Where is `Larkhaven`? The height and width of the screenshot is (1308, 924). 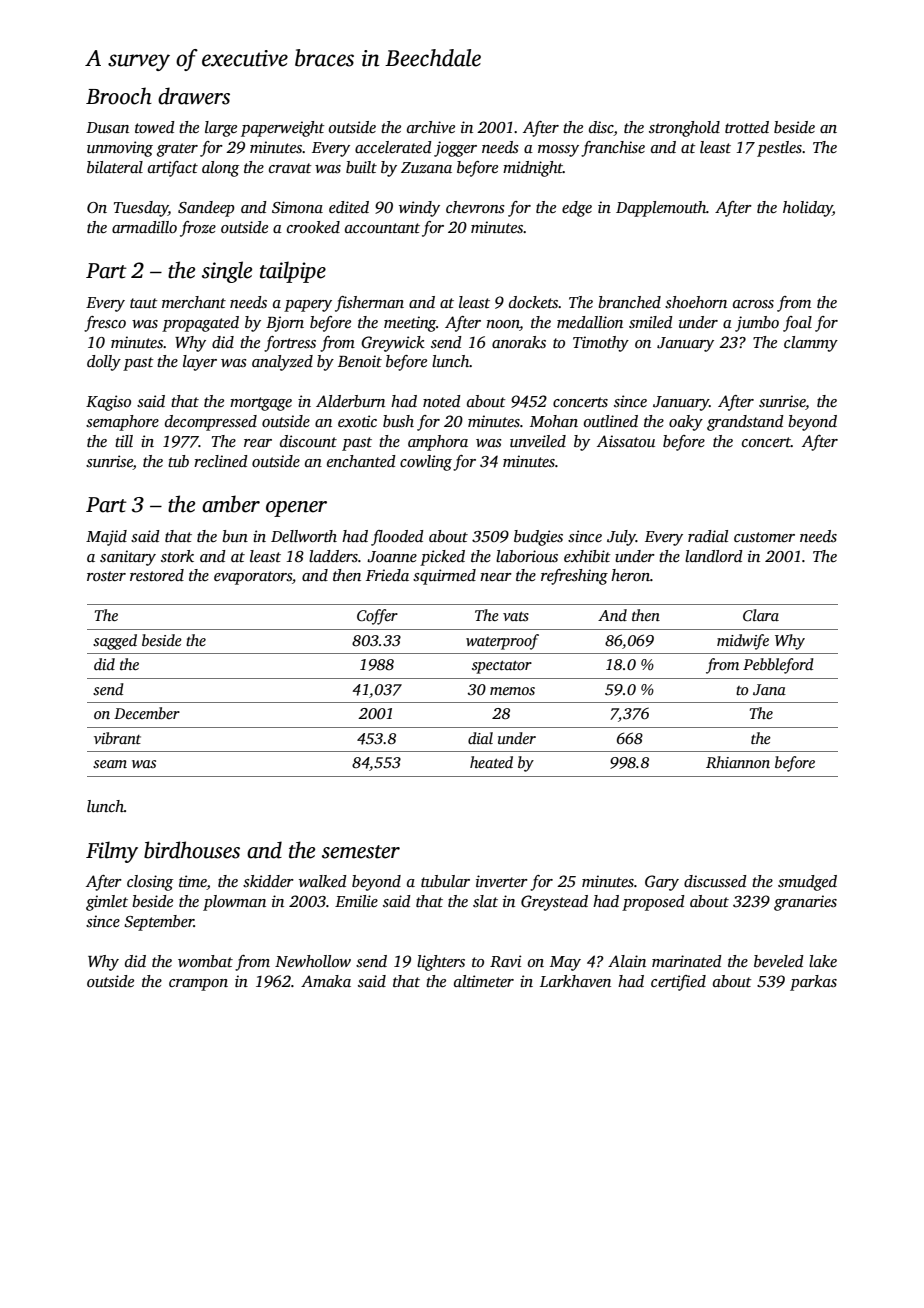 Larkhaven is located at coordinates (575, 981).
